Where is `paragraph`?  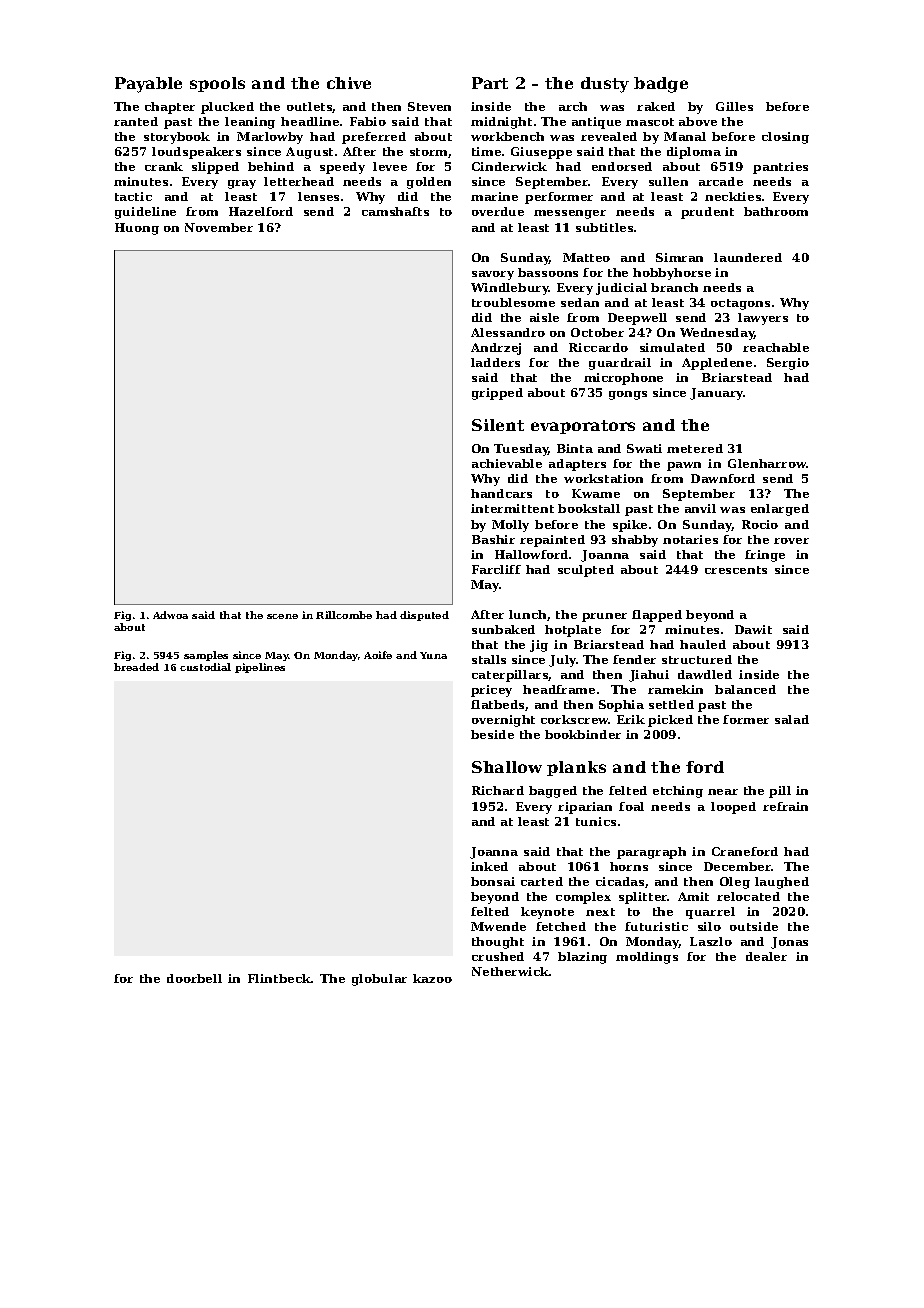
paragraph is located at coordinates (651, 853).
